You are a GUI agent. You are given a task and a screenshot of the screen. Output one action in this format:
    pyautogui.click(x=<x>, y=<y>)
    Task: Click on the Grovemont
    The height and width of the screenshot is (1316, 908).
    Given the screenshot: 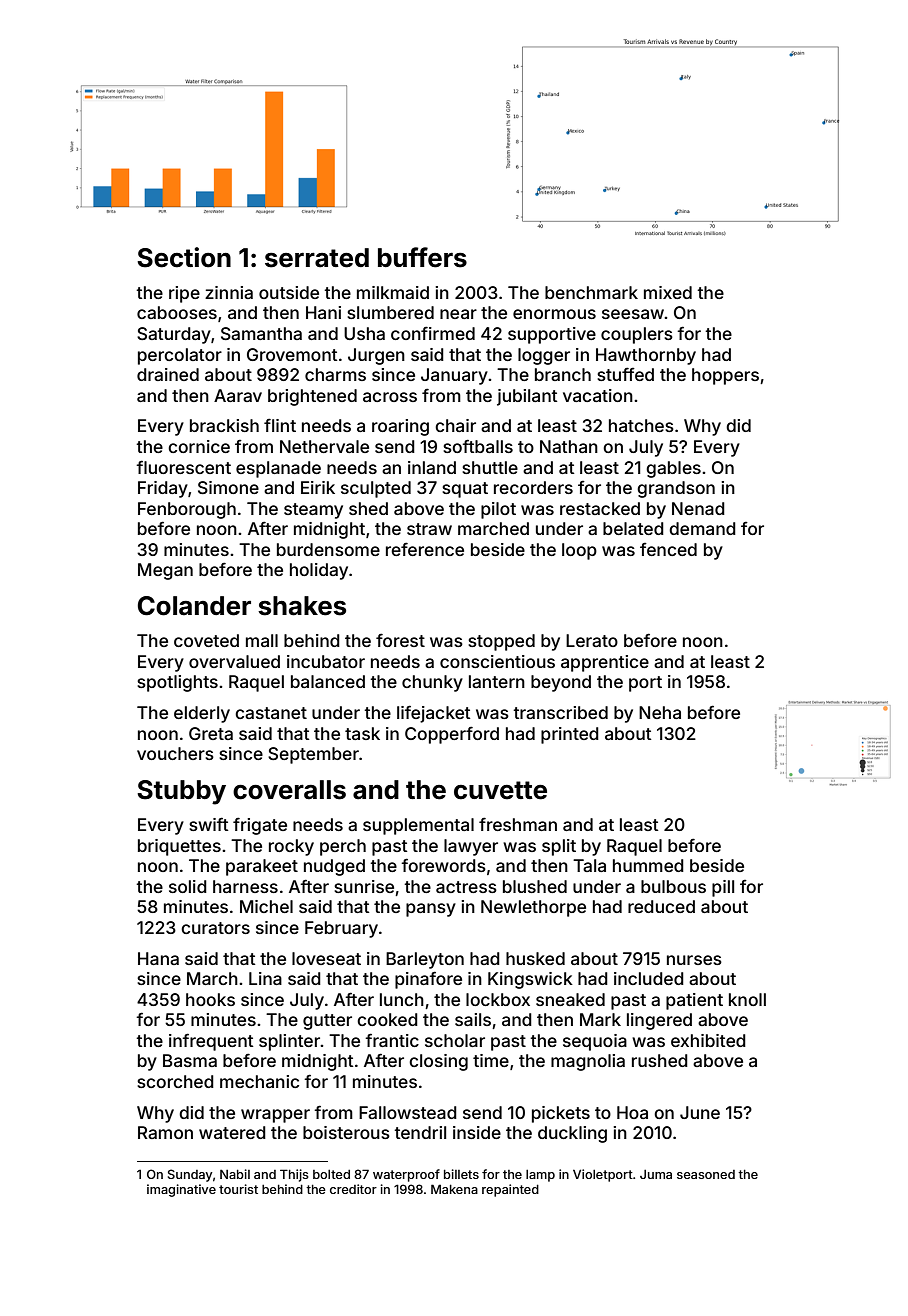 What is the action you would take?
    pyautogui.click(x=292, y=354)
